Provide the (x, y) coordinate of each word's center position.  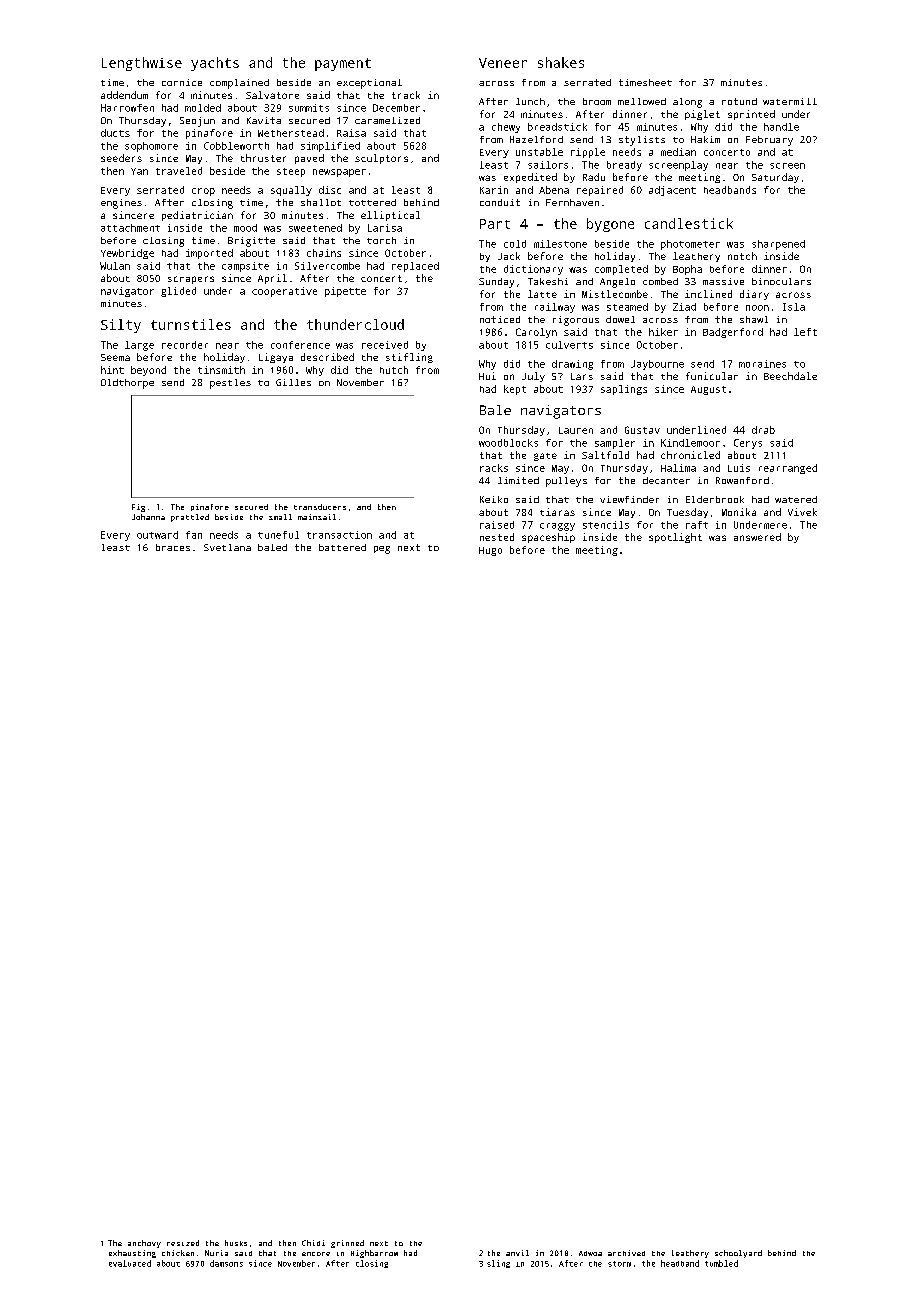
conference (300, 345)
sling (498, 1264)
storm (619, 1264)
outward (157, 535)
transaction (339, 535)
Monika (739, 512)
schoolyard (738, 1254)
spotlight (675, 538)
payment (343, 64)
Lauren (576, 430)
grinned (347, 1244)
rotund (739, 101)
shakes (561, 62)
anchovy (144, 1244)
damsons (226, 1263)
